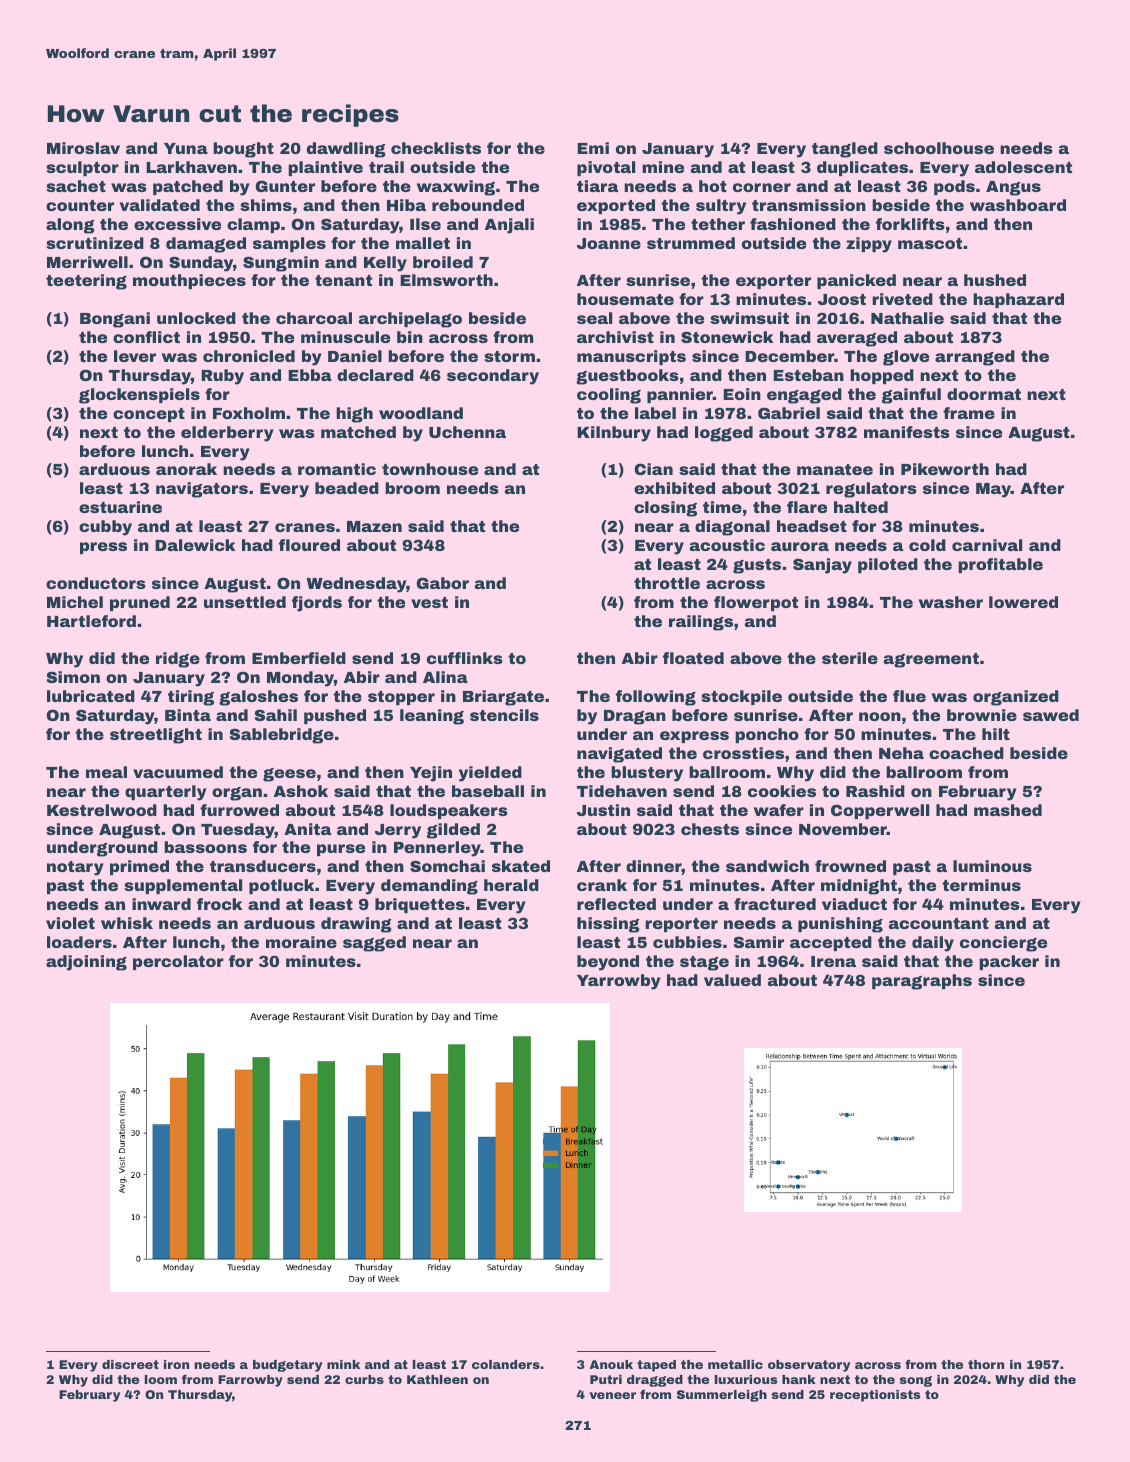 The width and height of the document is (1130, 1462). What do you see at coordinates (1023, 167) in the document?
I see `adolescent` at bounding box center [1023, 167].
